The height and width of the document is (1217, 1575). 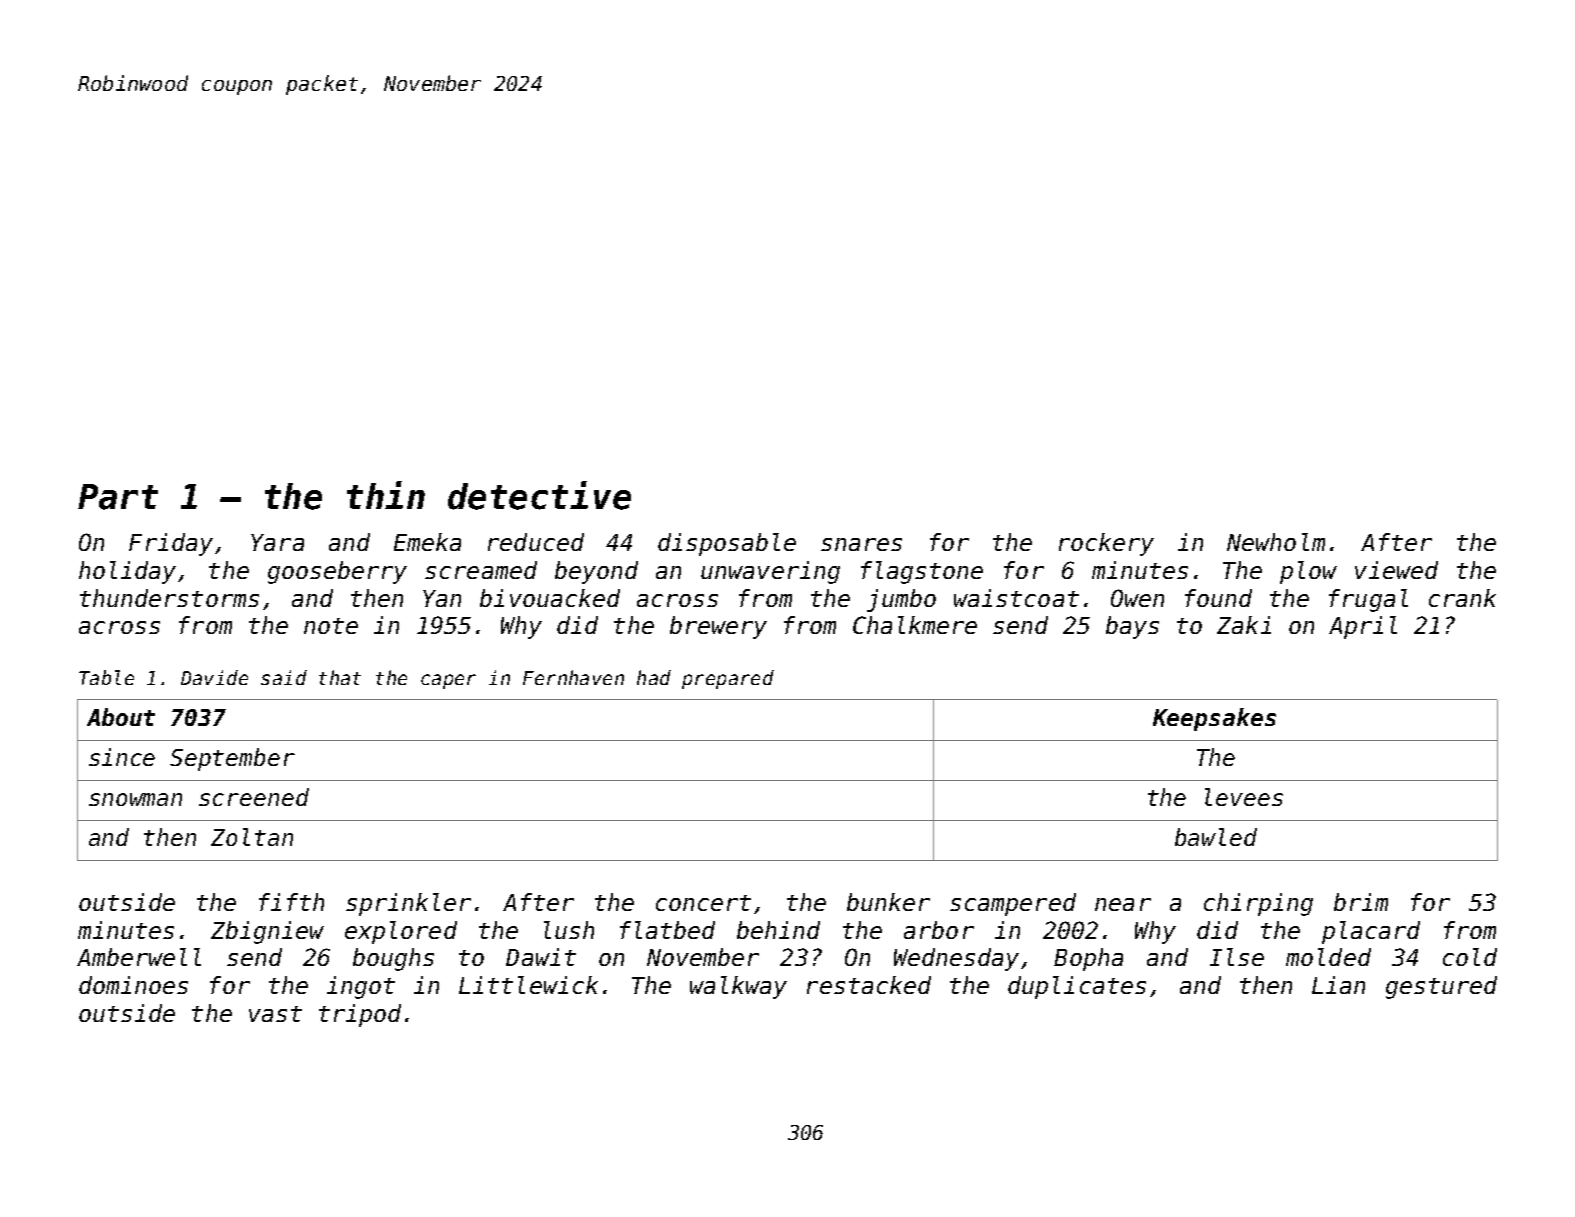 I want to click on vast, so click(x=275, y=1014).
